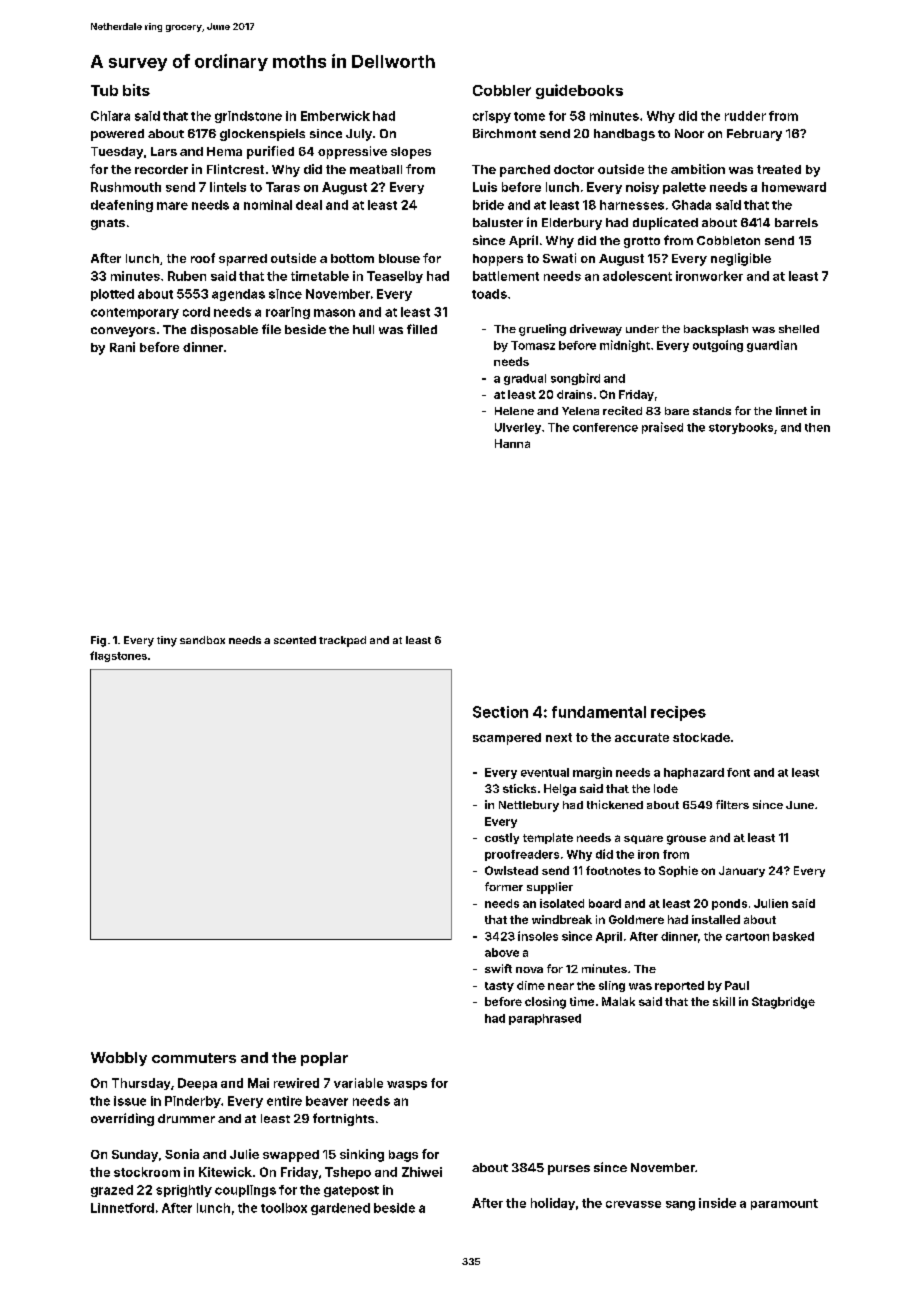  What do you see at coordinates (642, 242) in the screenshot?
I see `grotto` at bounding box center [642, 242].
